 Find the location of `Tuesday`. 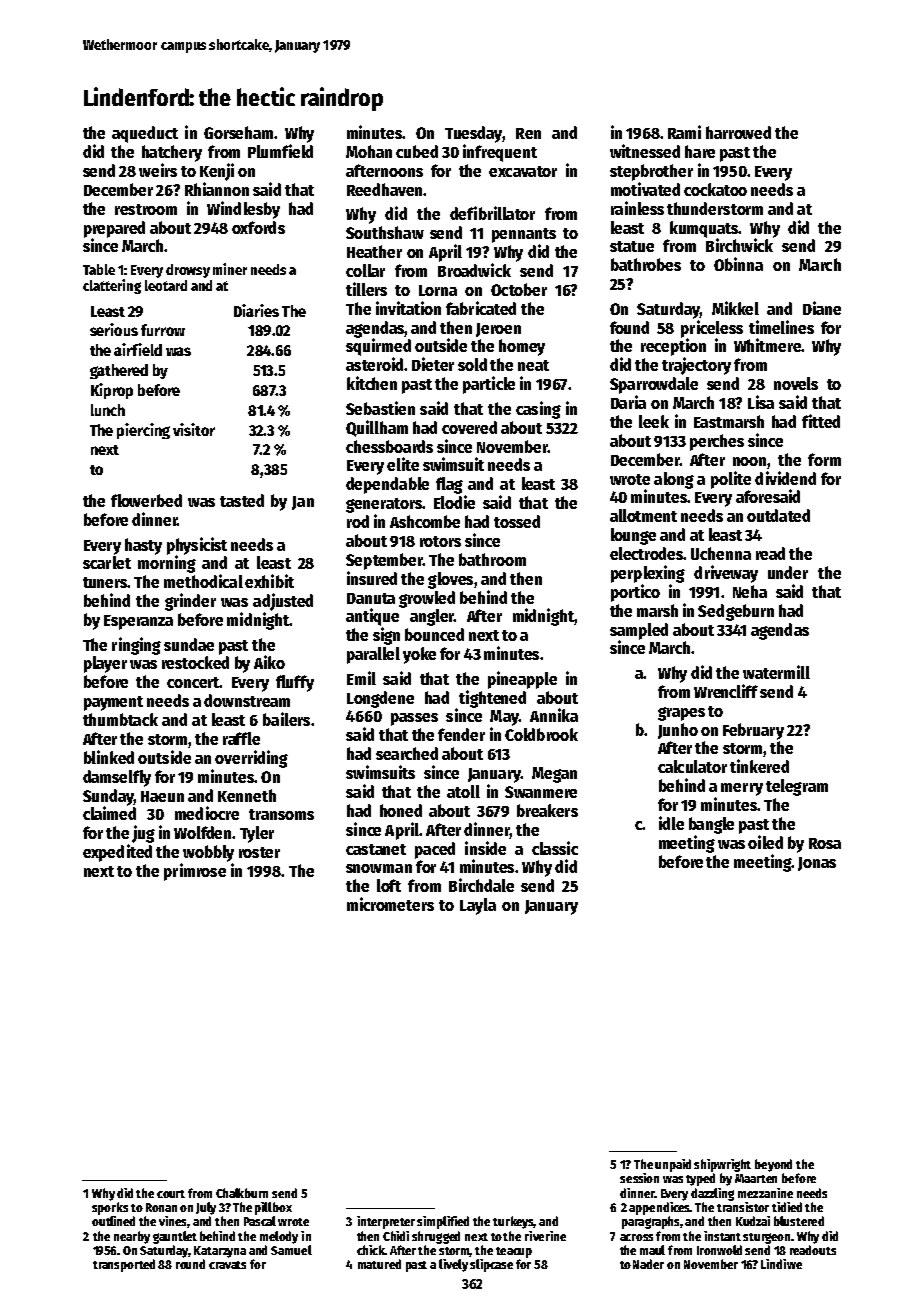

Tuesday is located at coordinates (473, 134).
